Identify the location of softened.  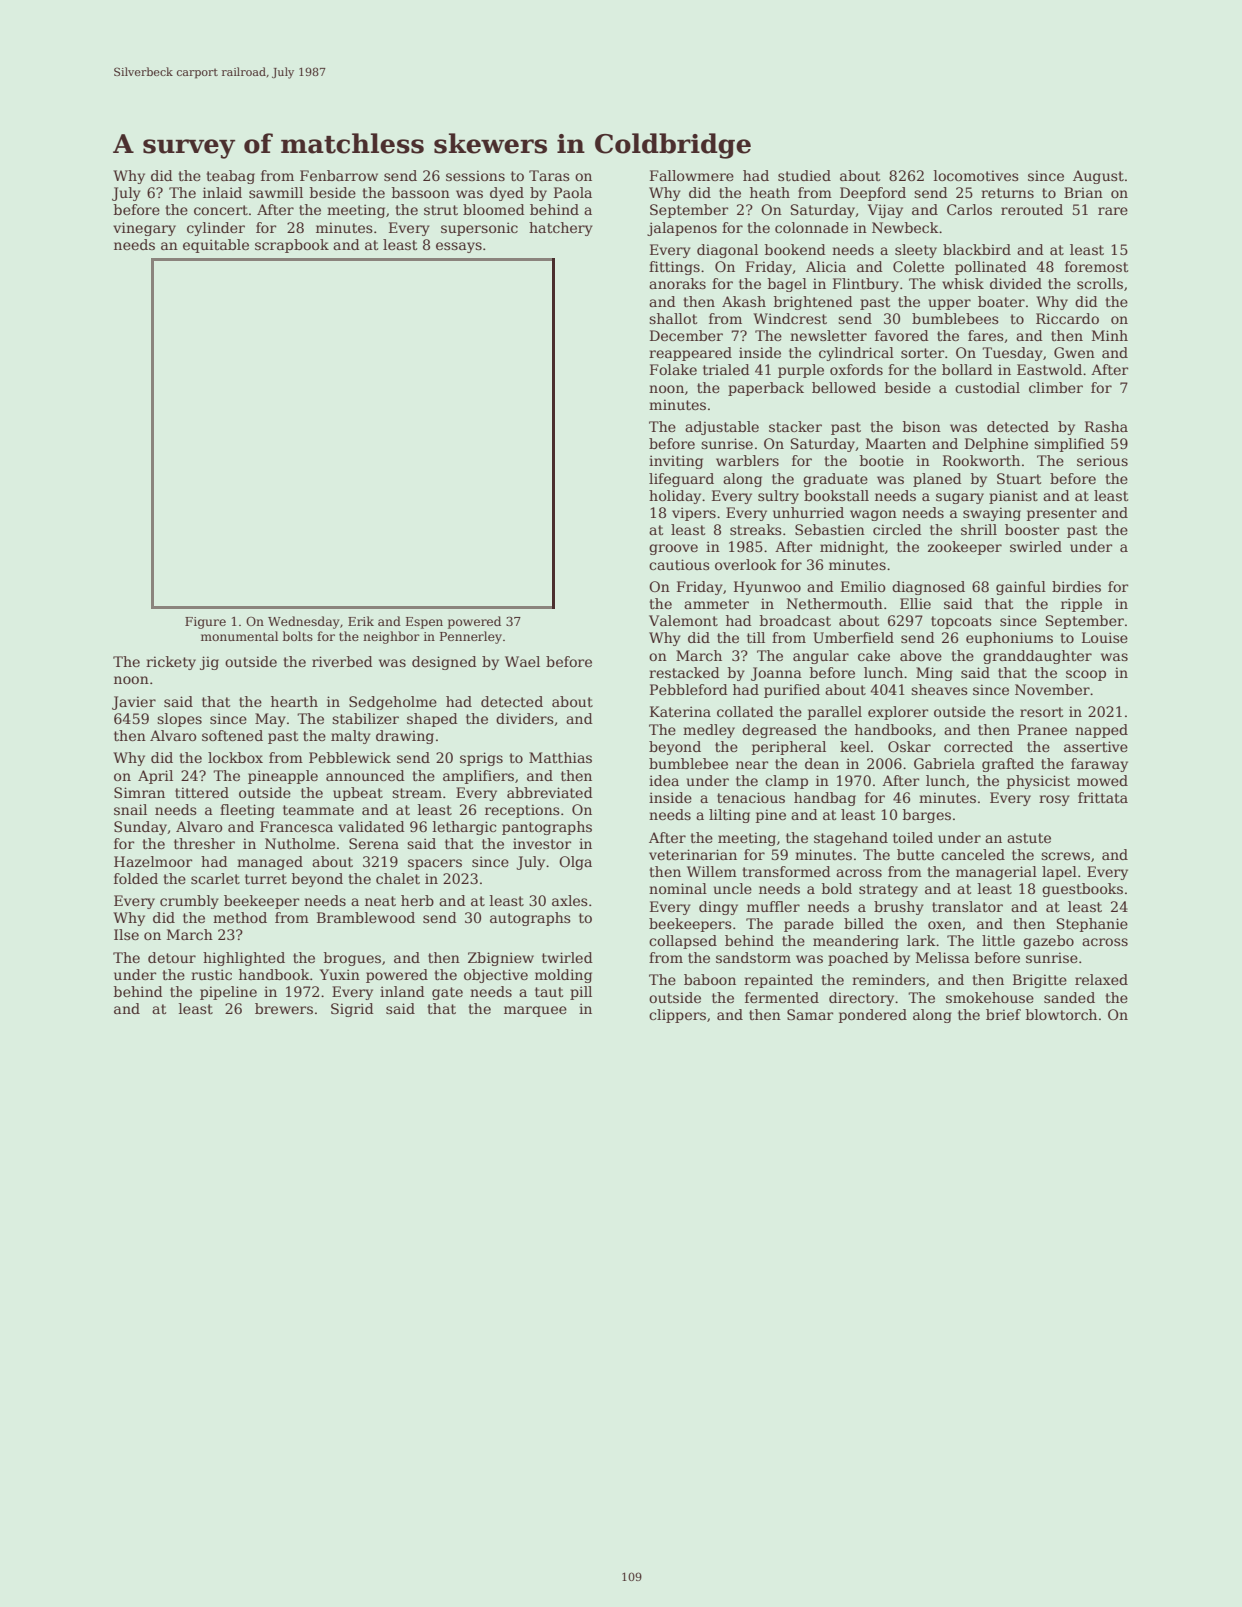
(232, 735).
